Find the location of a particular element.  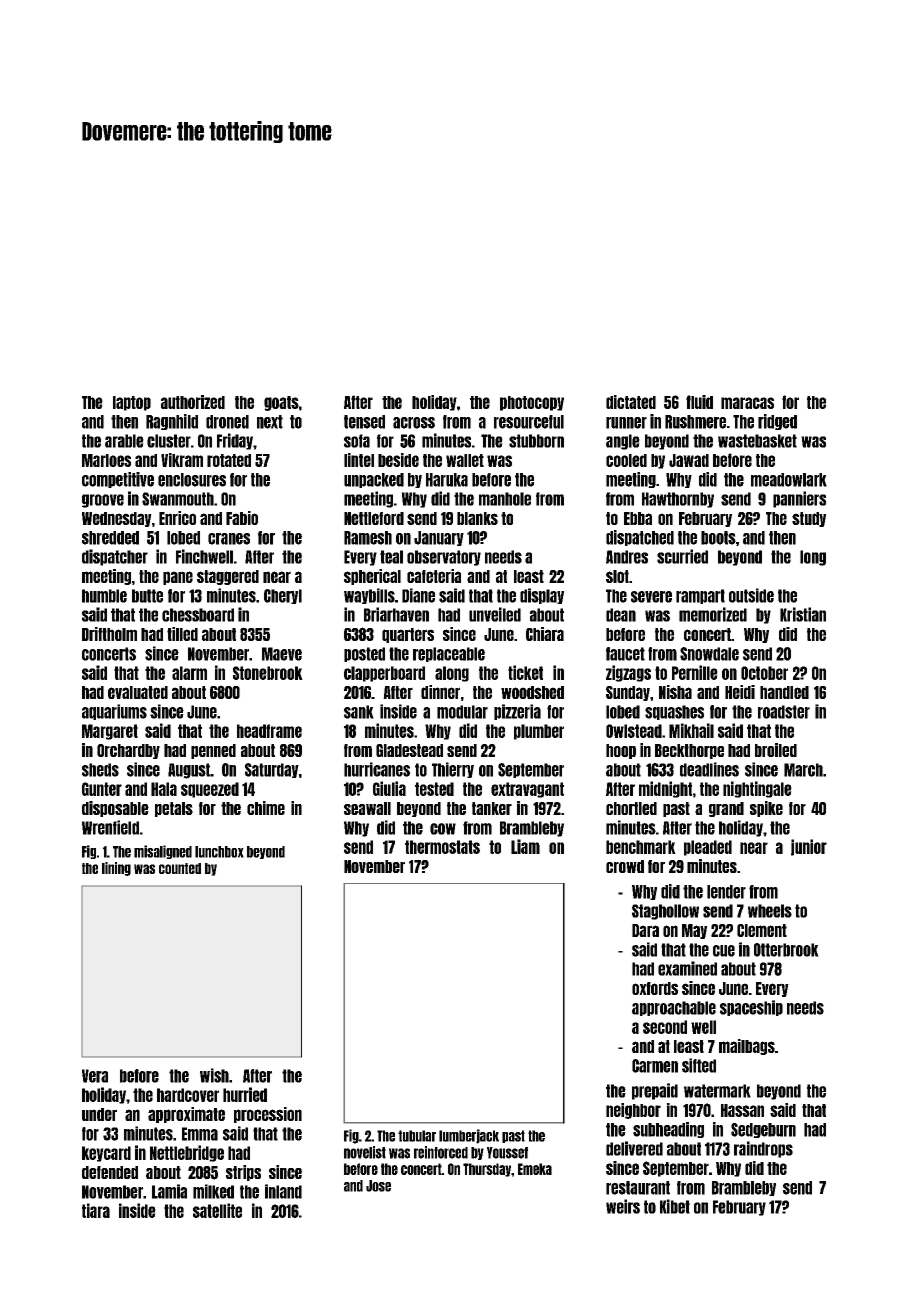

inland is located at coordinates (283, 1191).
